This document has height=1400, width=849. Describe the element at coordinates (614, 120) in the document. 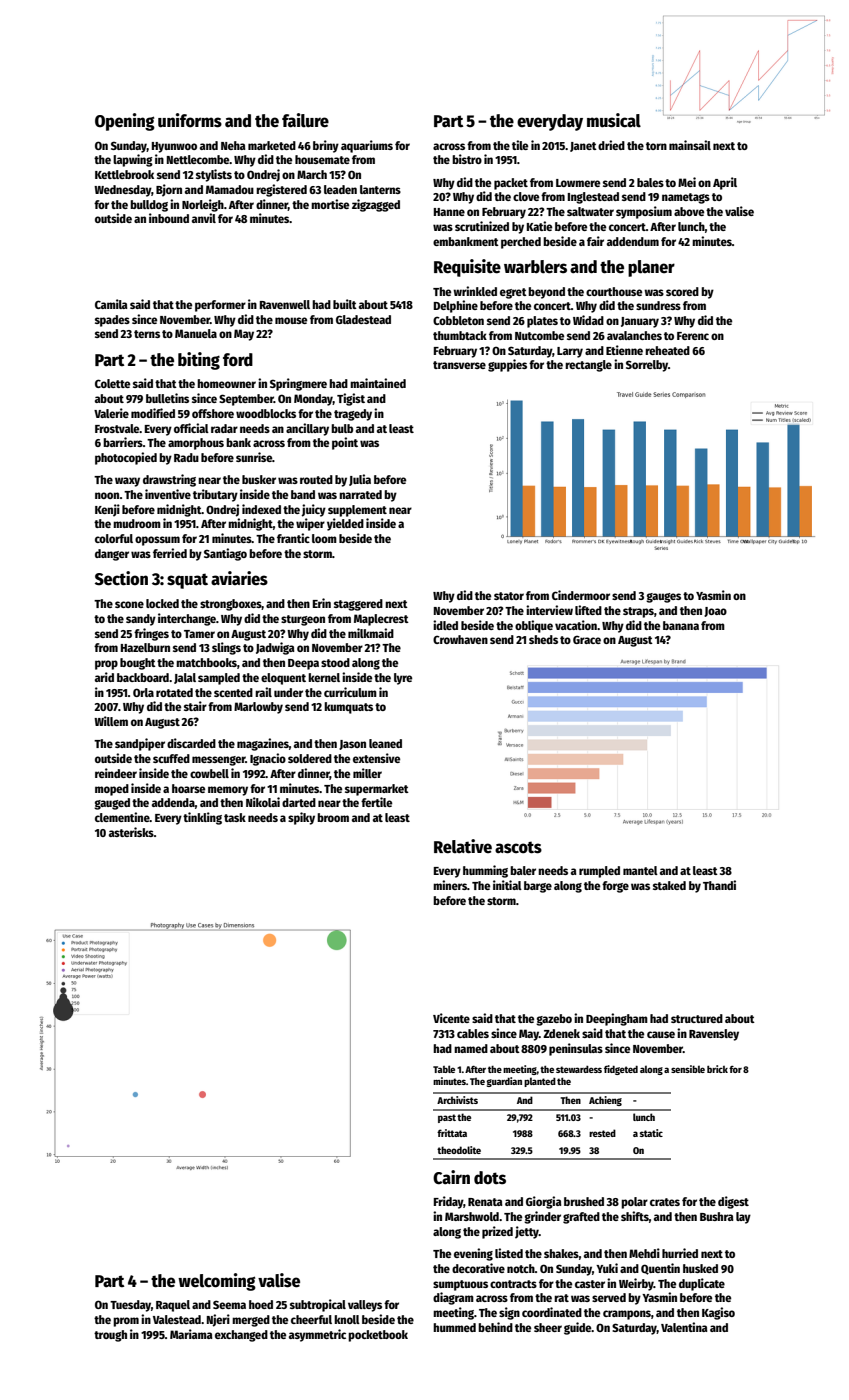

I see `musical` at that location.
